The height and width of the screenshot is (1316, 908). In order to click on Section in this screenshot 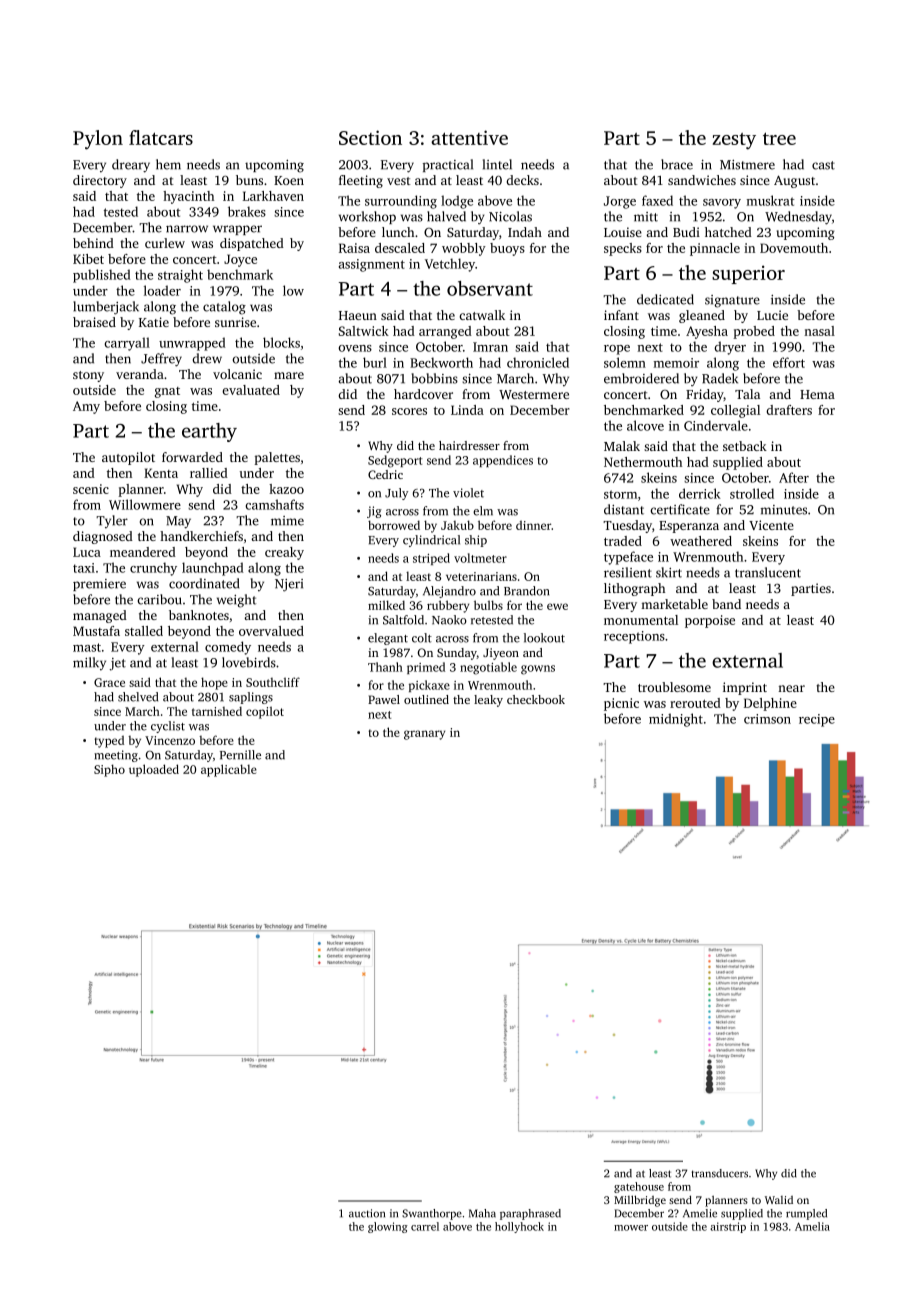, I will do `click(370, 137)`.
